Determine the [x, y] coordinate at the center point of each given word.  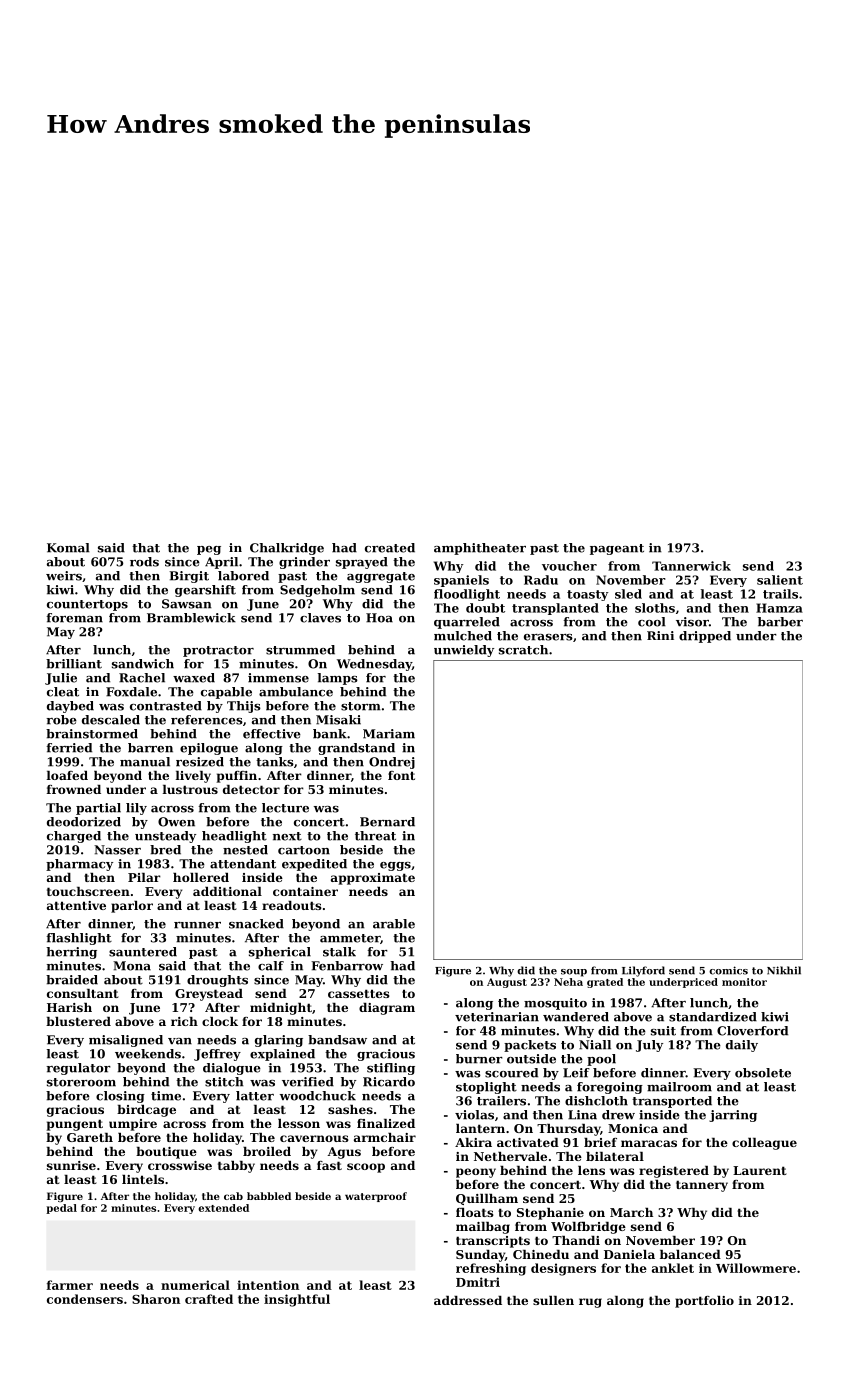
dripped [705, 637]
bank [330, 734]
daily [742, 1046]
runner [197, 925]
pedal [61, 1209]
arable [394, 924]
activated [528, 1142]
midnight [281, 1009]
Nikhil [784, 970]
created [390, 548]
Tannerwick [691, 566]
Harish [69, 1007]
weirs [64, 576]
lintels [143, 1179]
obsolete [763, 1073]
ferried [69, 748]
